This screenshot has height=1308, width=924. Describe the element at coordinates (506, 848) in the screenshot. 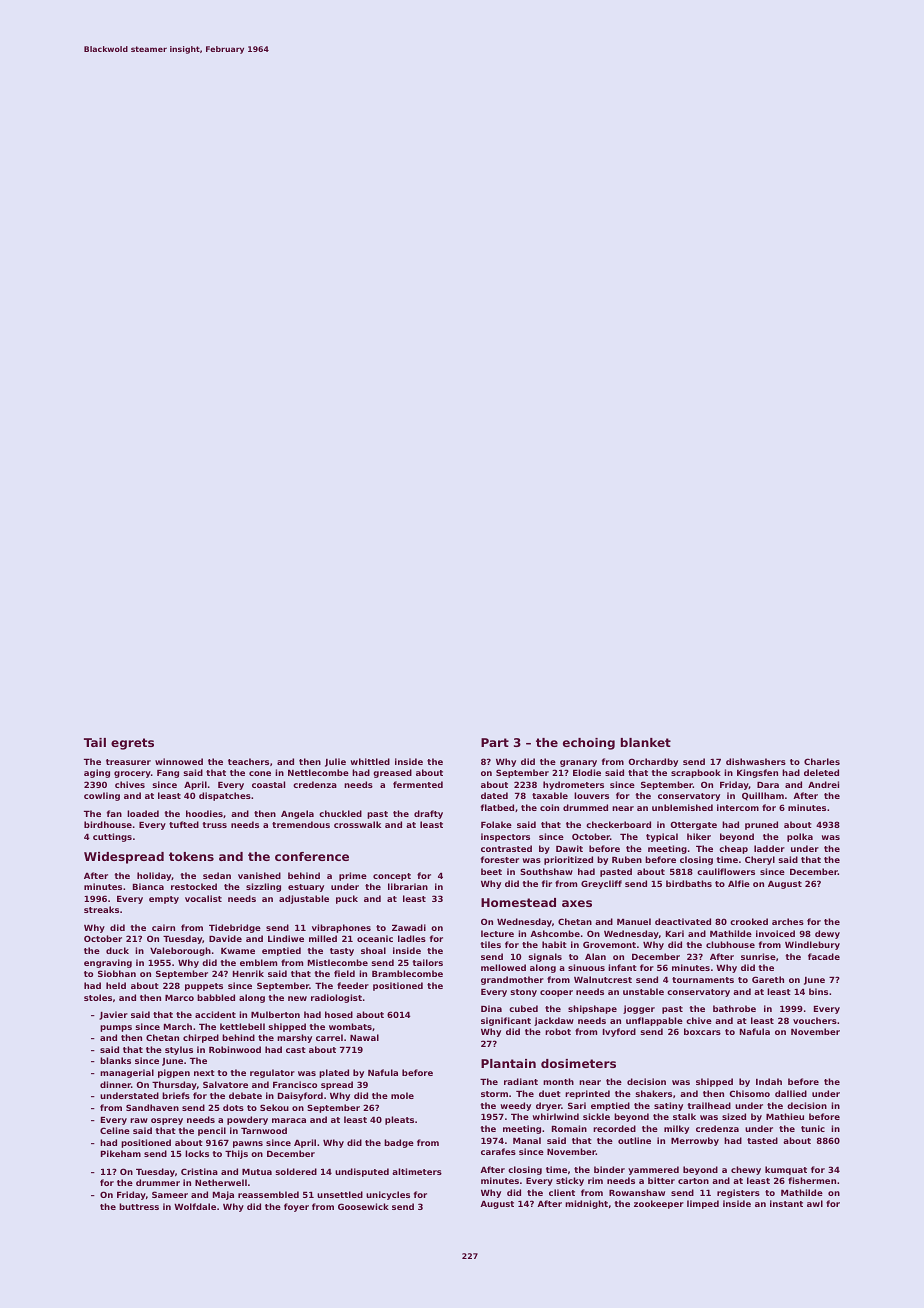

I see `contrasted` at that location.
